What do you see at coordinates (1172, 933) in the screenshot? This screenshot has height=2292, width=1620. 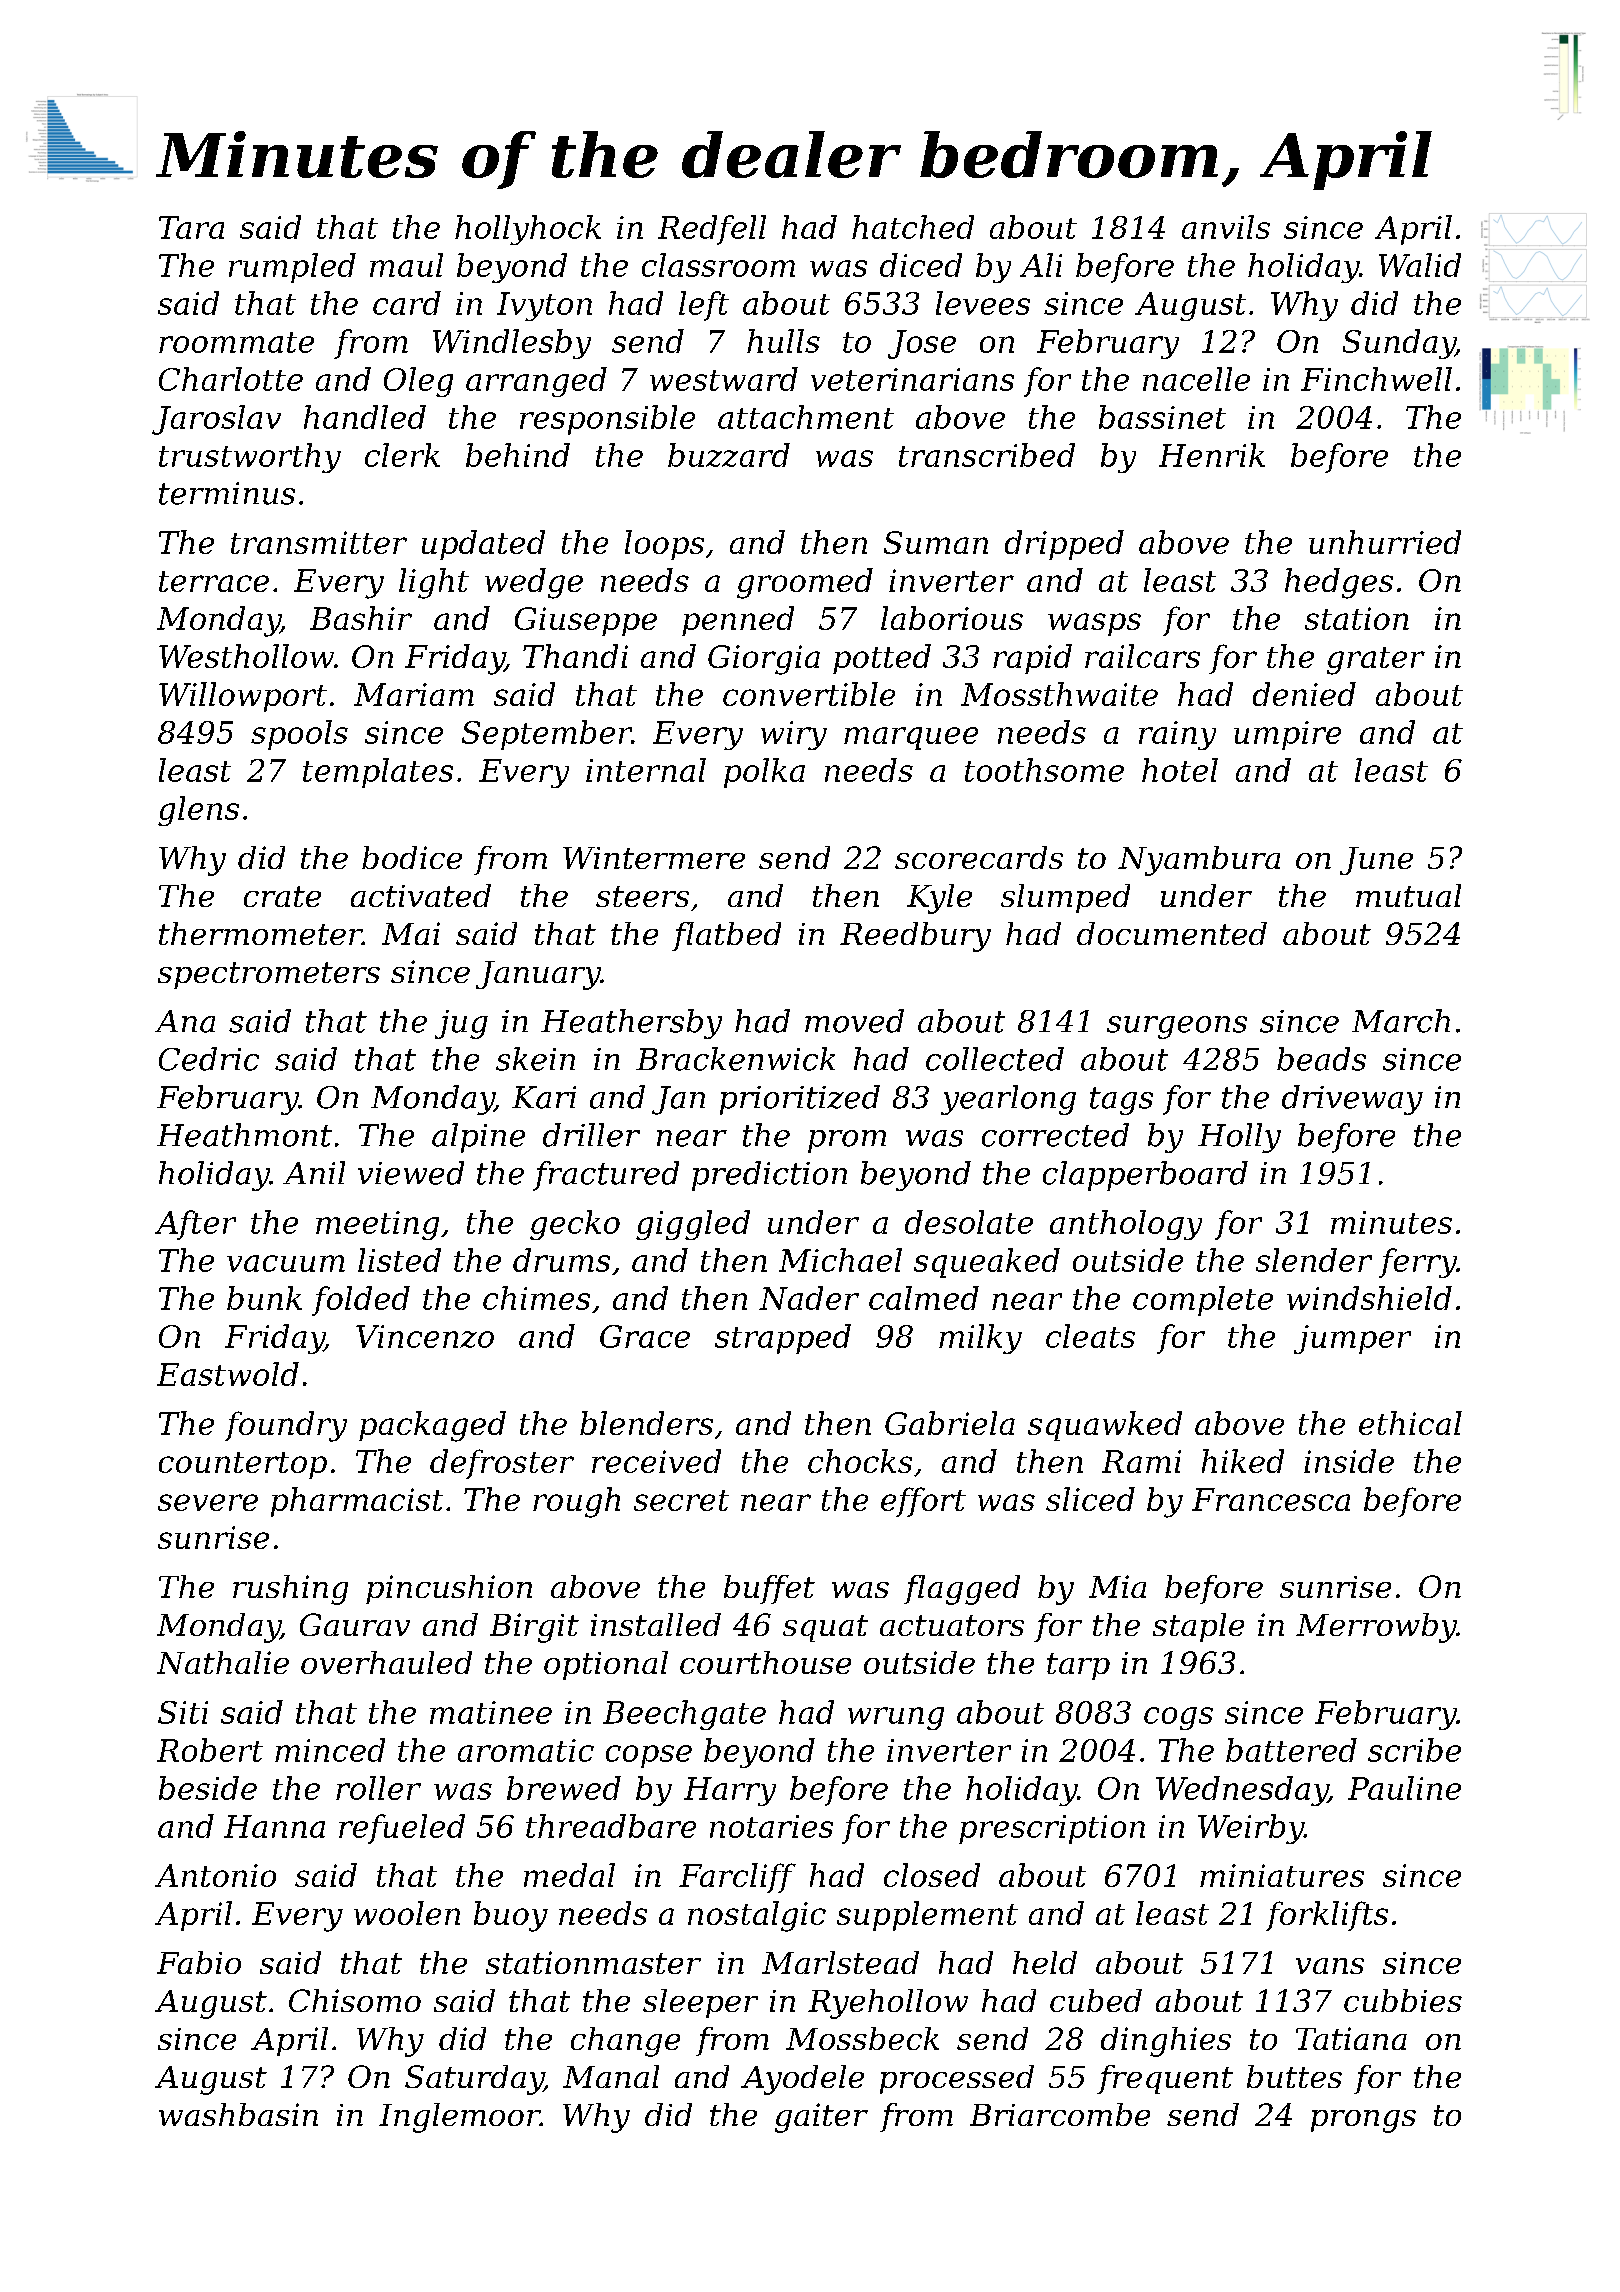 I see `documented` at bounding box center [1172, 933].
